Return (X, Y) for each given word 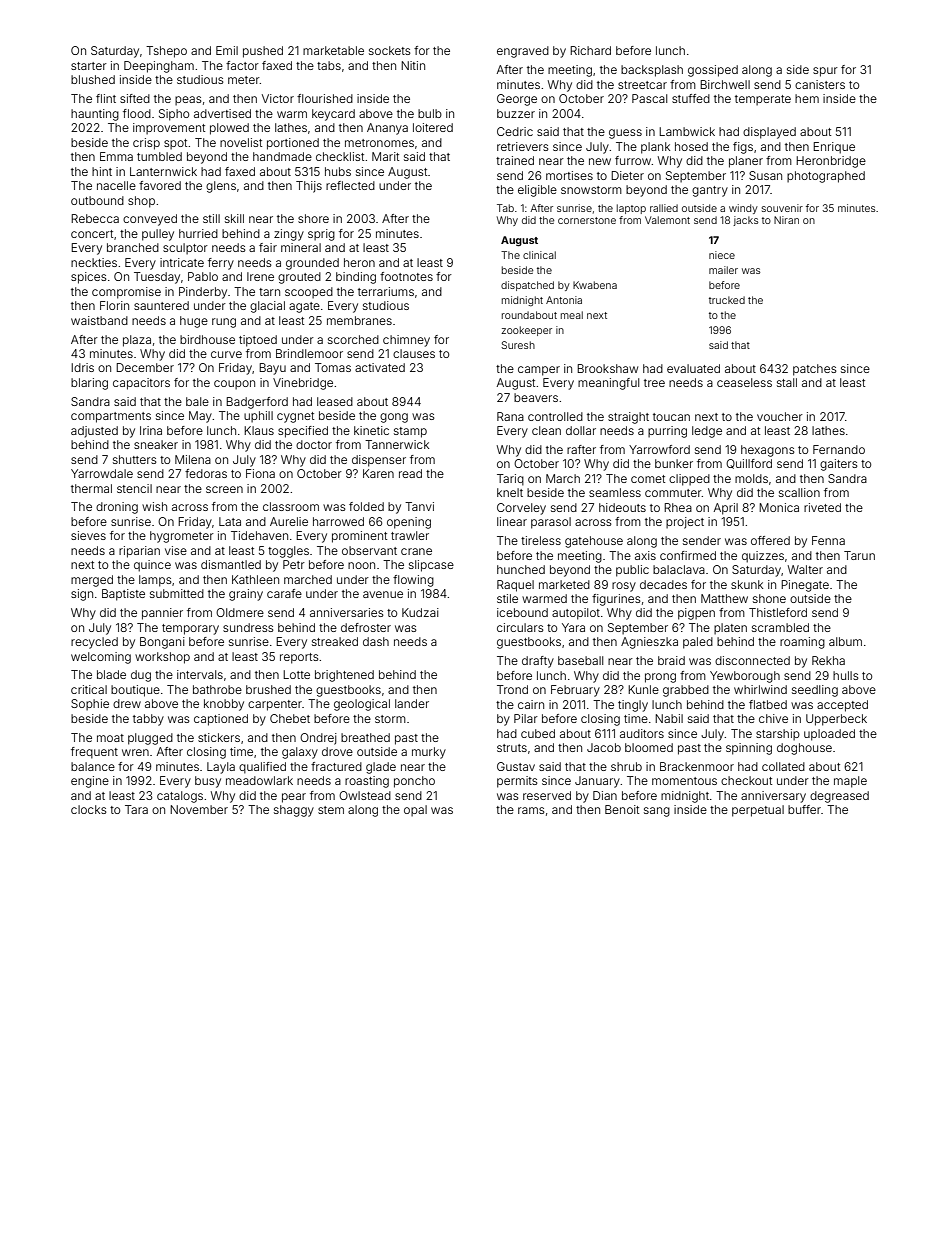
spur (825, 72)
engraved (523, 52)
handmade (282, 156)
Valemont (667, 220)
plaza (137, 341)
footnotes (406, 276)
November (199, 809)
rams (531, 810)
